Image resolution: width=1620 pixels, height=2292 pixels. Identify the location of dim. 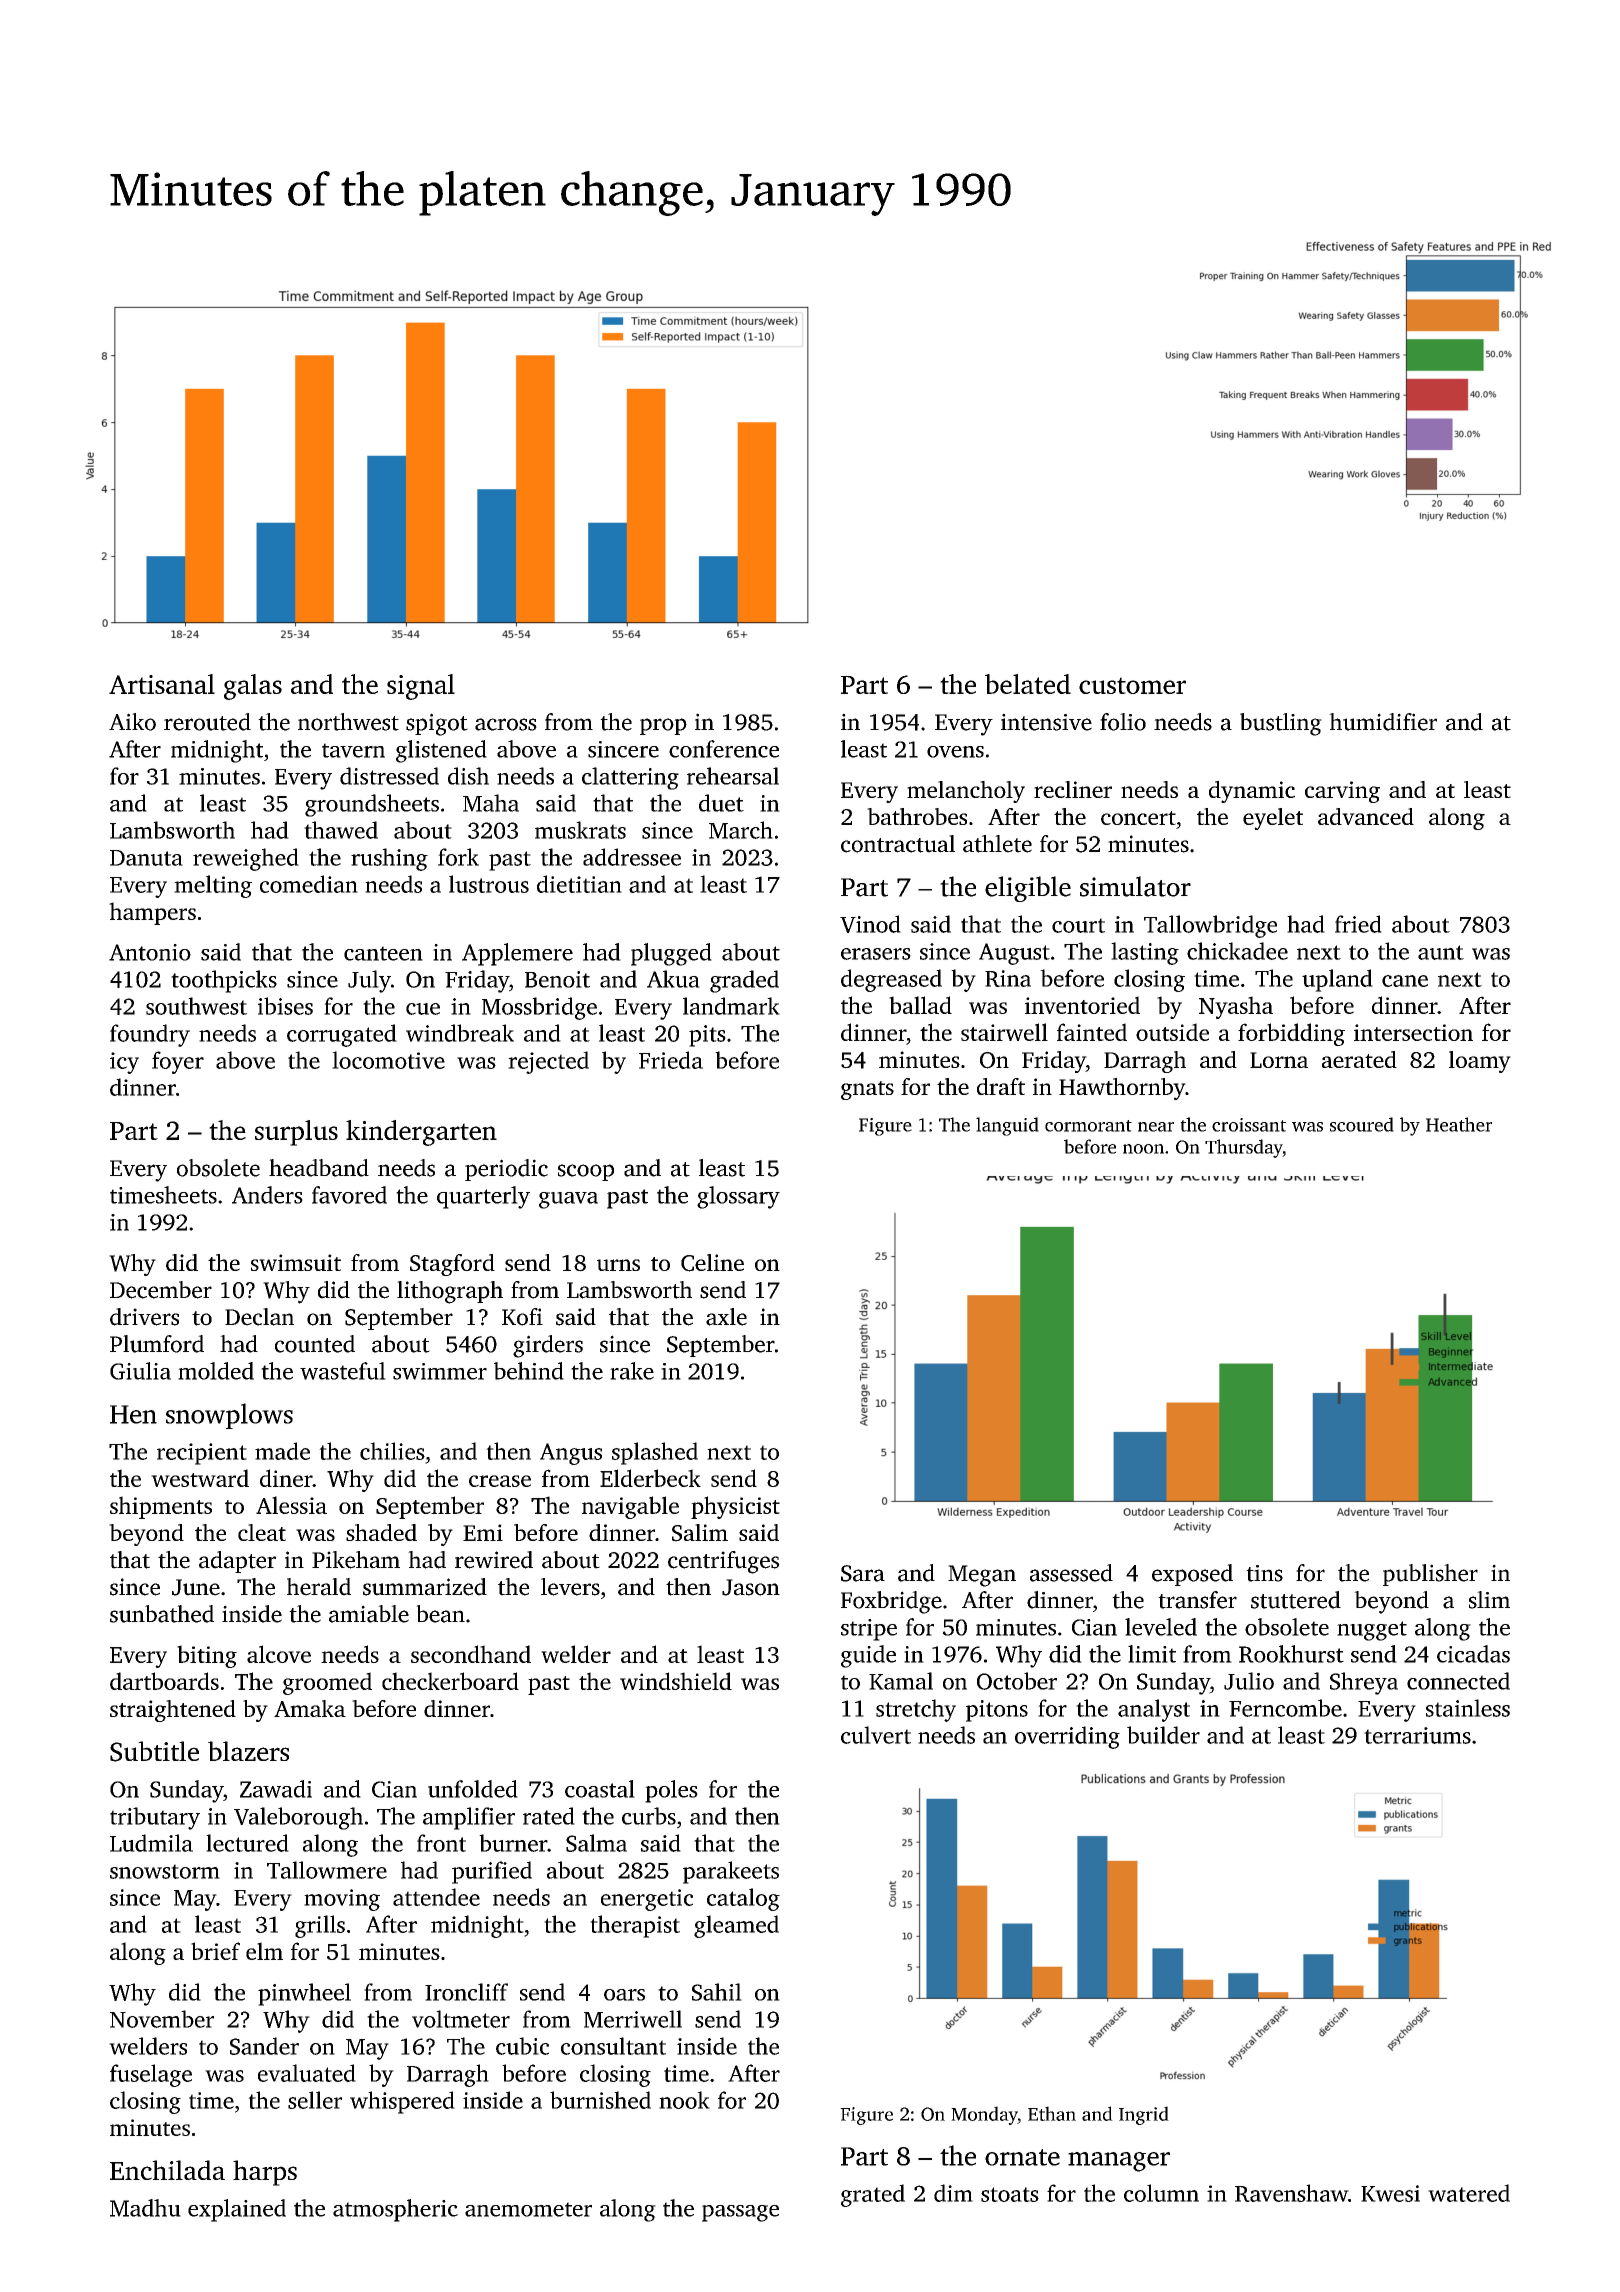
(953, 2193).
